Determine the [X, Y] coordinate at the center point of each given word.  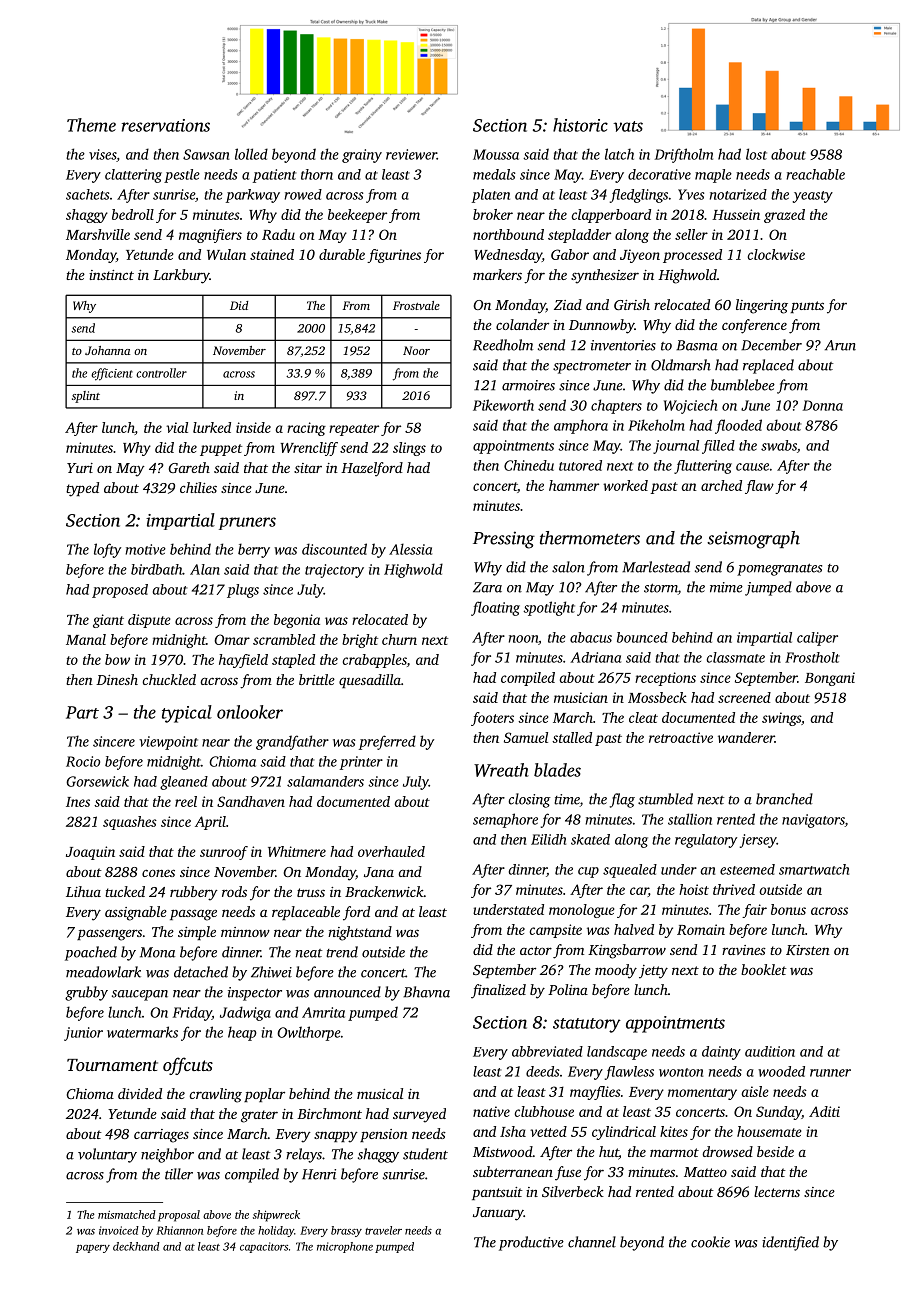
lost [756, 154]
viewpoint [168, 743]
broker [493, 214]
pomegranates [779, 569]
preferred [387, 742]
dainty [721, 1053]
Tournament [112, 1065]
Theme [91, 125]
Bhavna [426, 992]
